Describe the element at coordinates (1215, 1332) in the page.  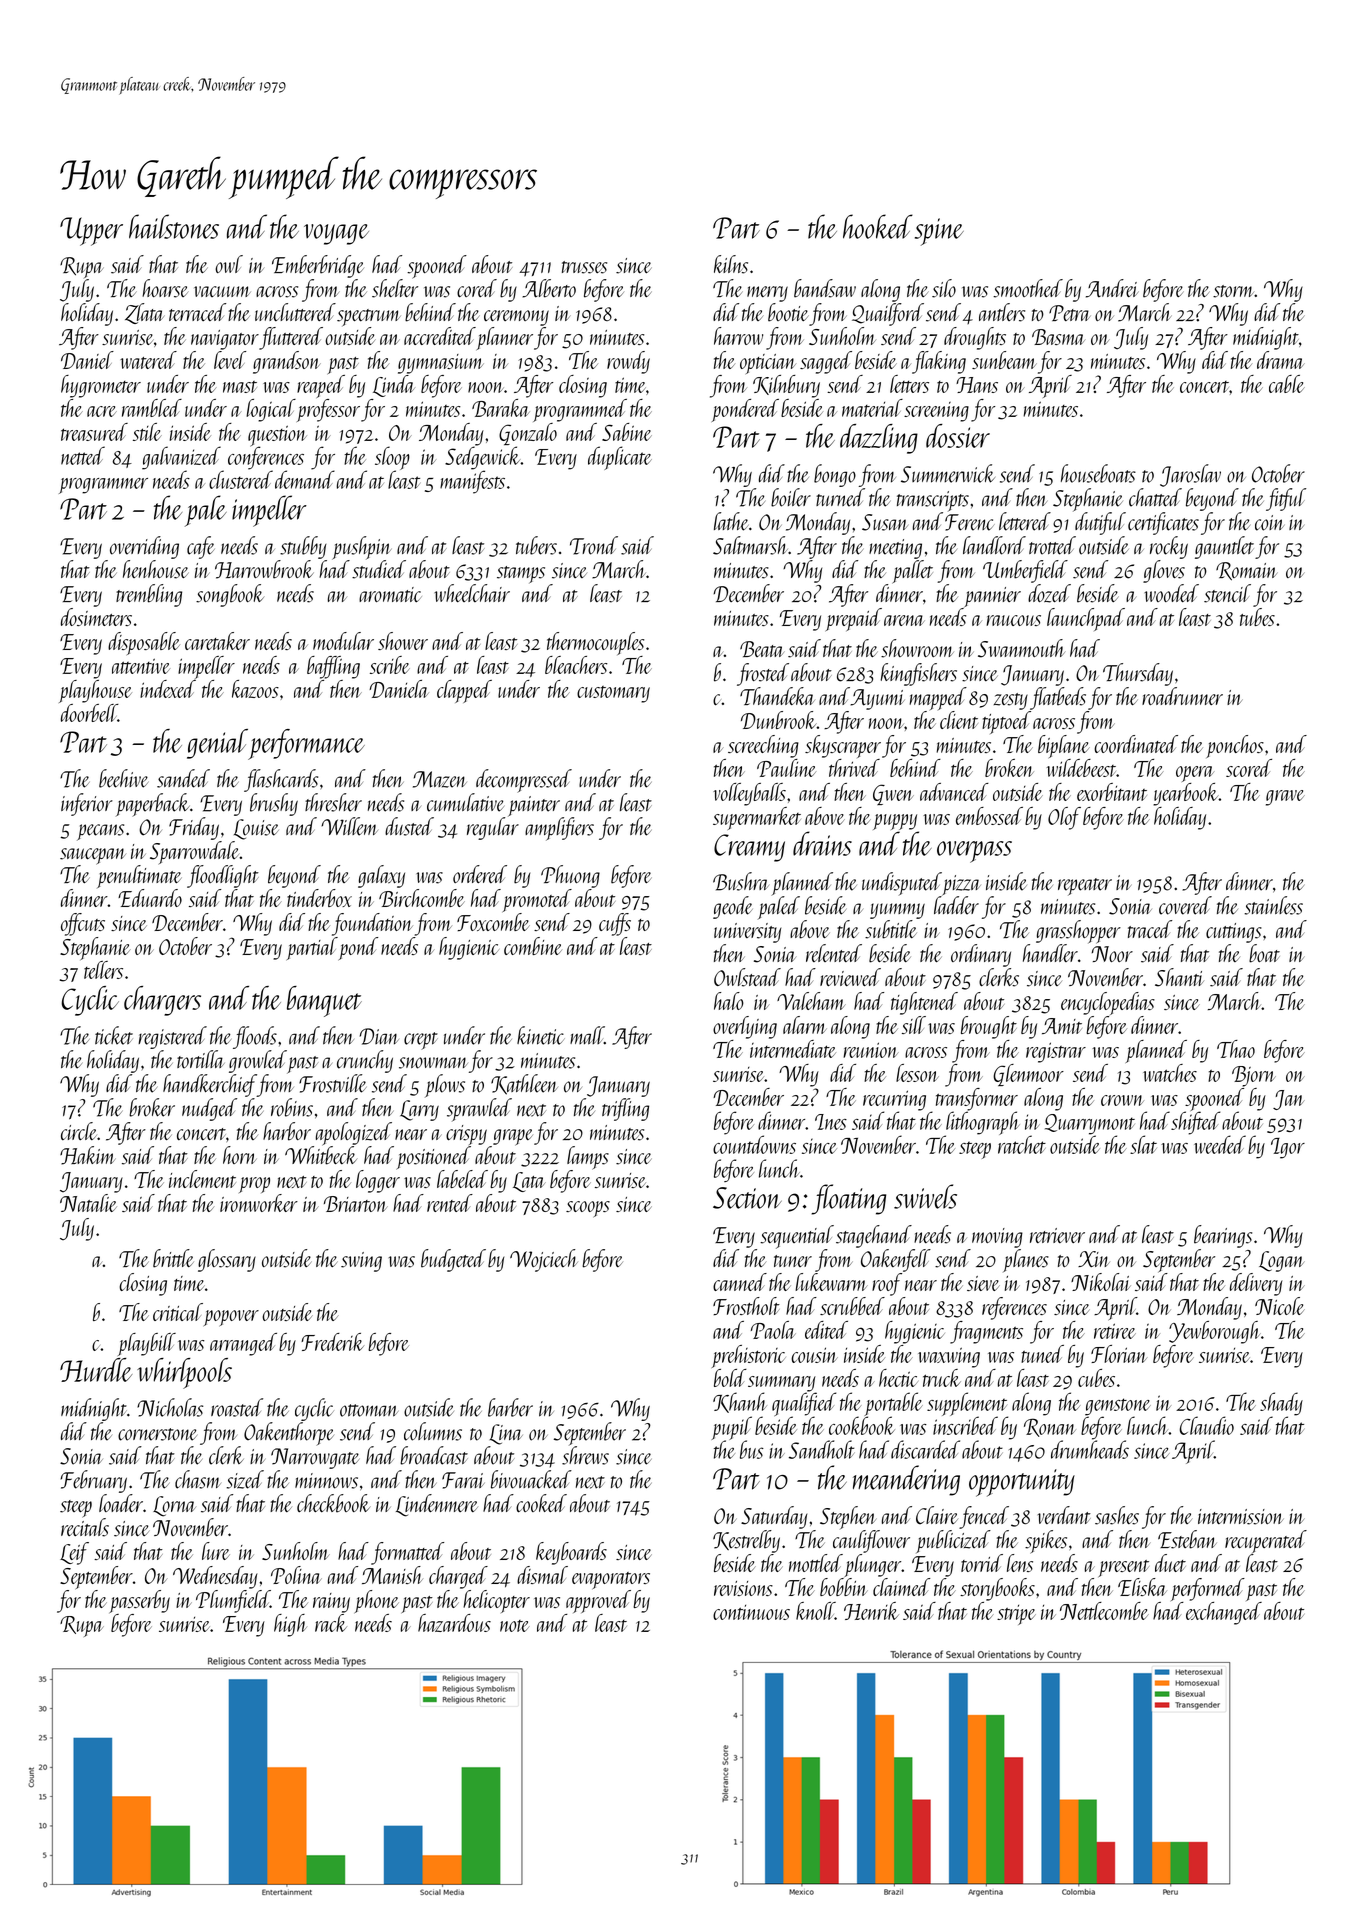
I see `Yewborough` at that location.
